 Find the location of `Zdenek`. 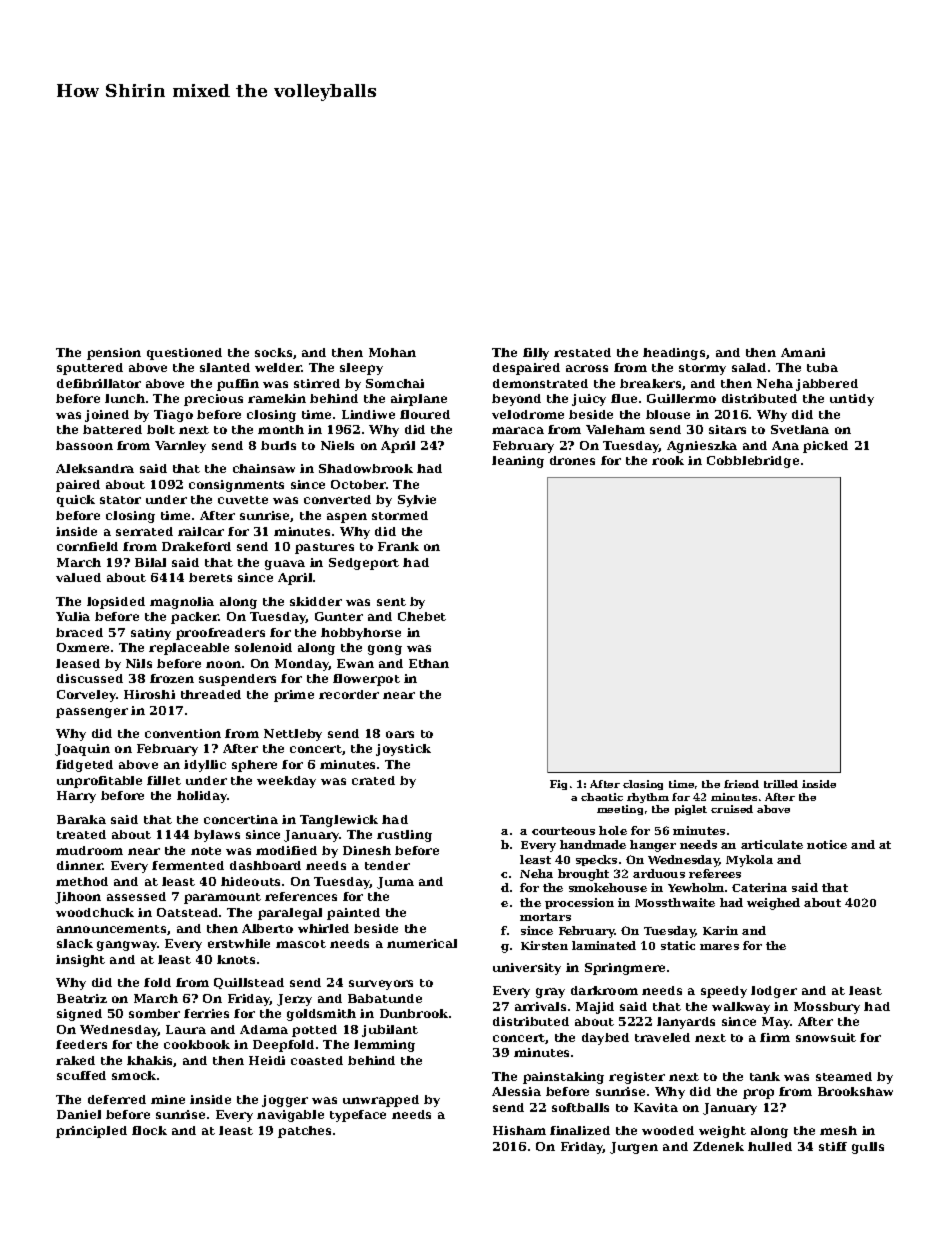

Zdenek is located at coordinates (718, 1146).
